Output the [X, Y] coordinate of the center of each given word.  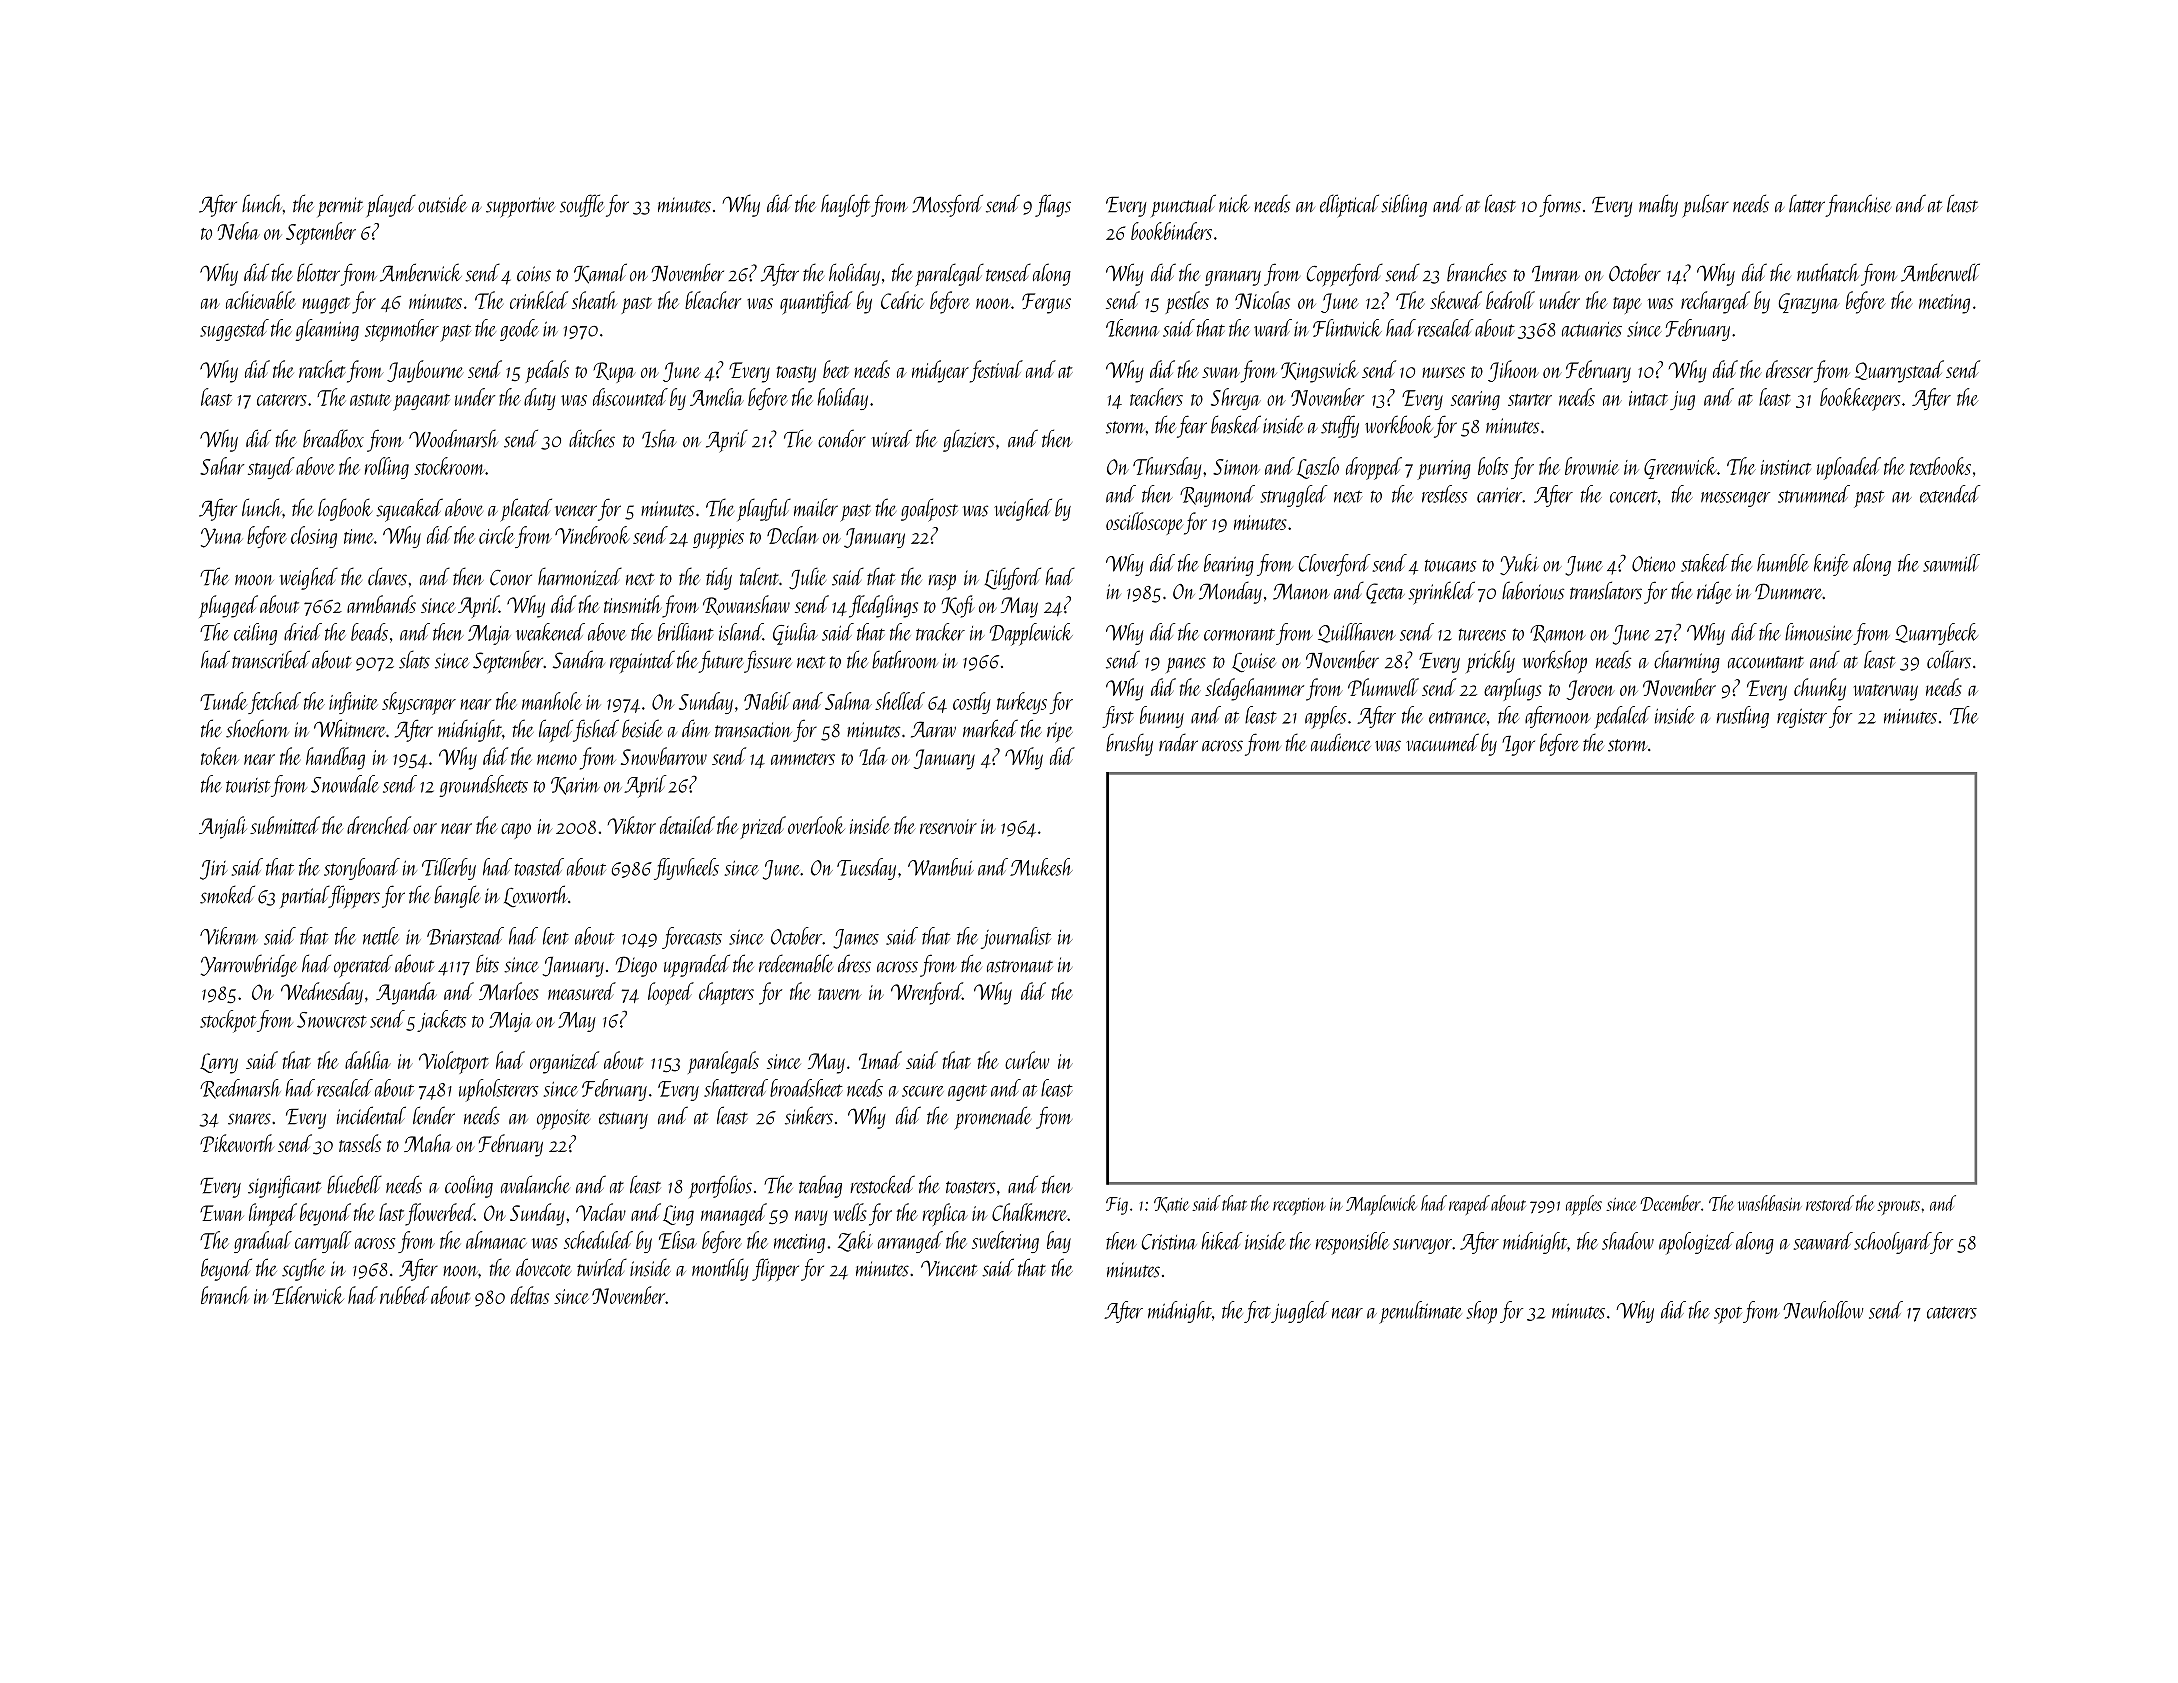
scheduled [598, 1240]
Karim [575, 786]
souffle [582, 205]
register [1802, 718]
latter [1807, 203]
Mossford [947, 205]
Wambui [941, 867]
